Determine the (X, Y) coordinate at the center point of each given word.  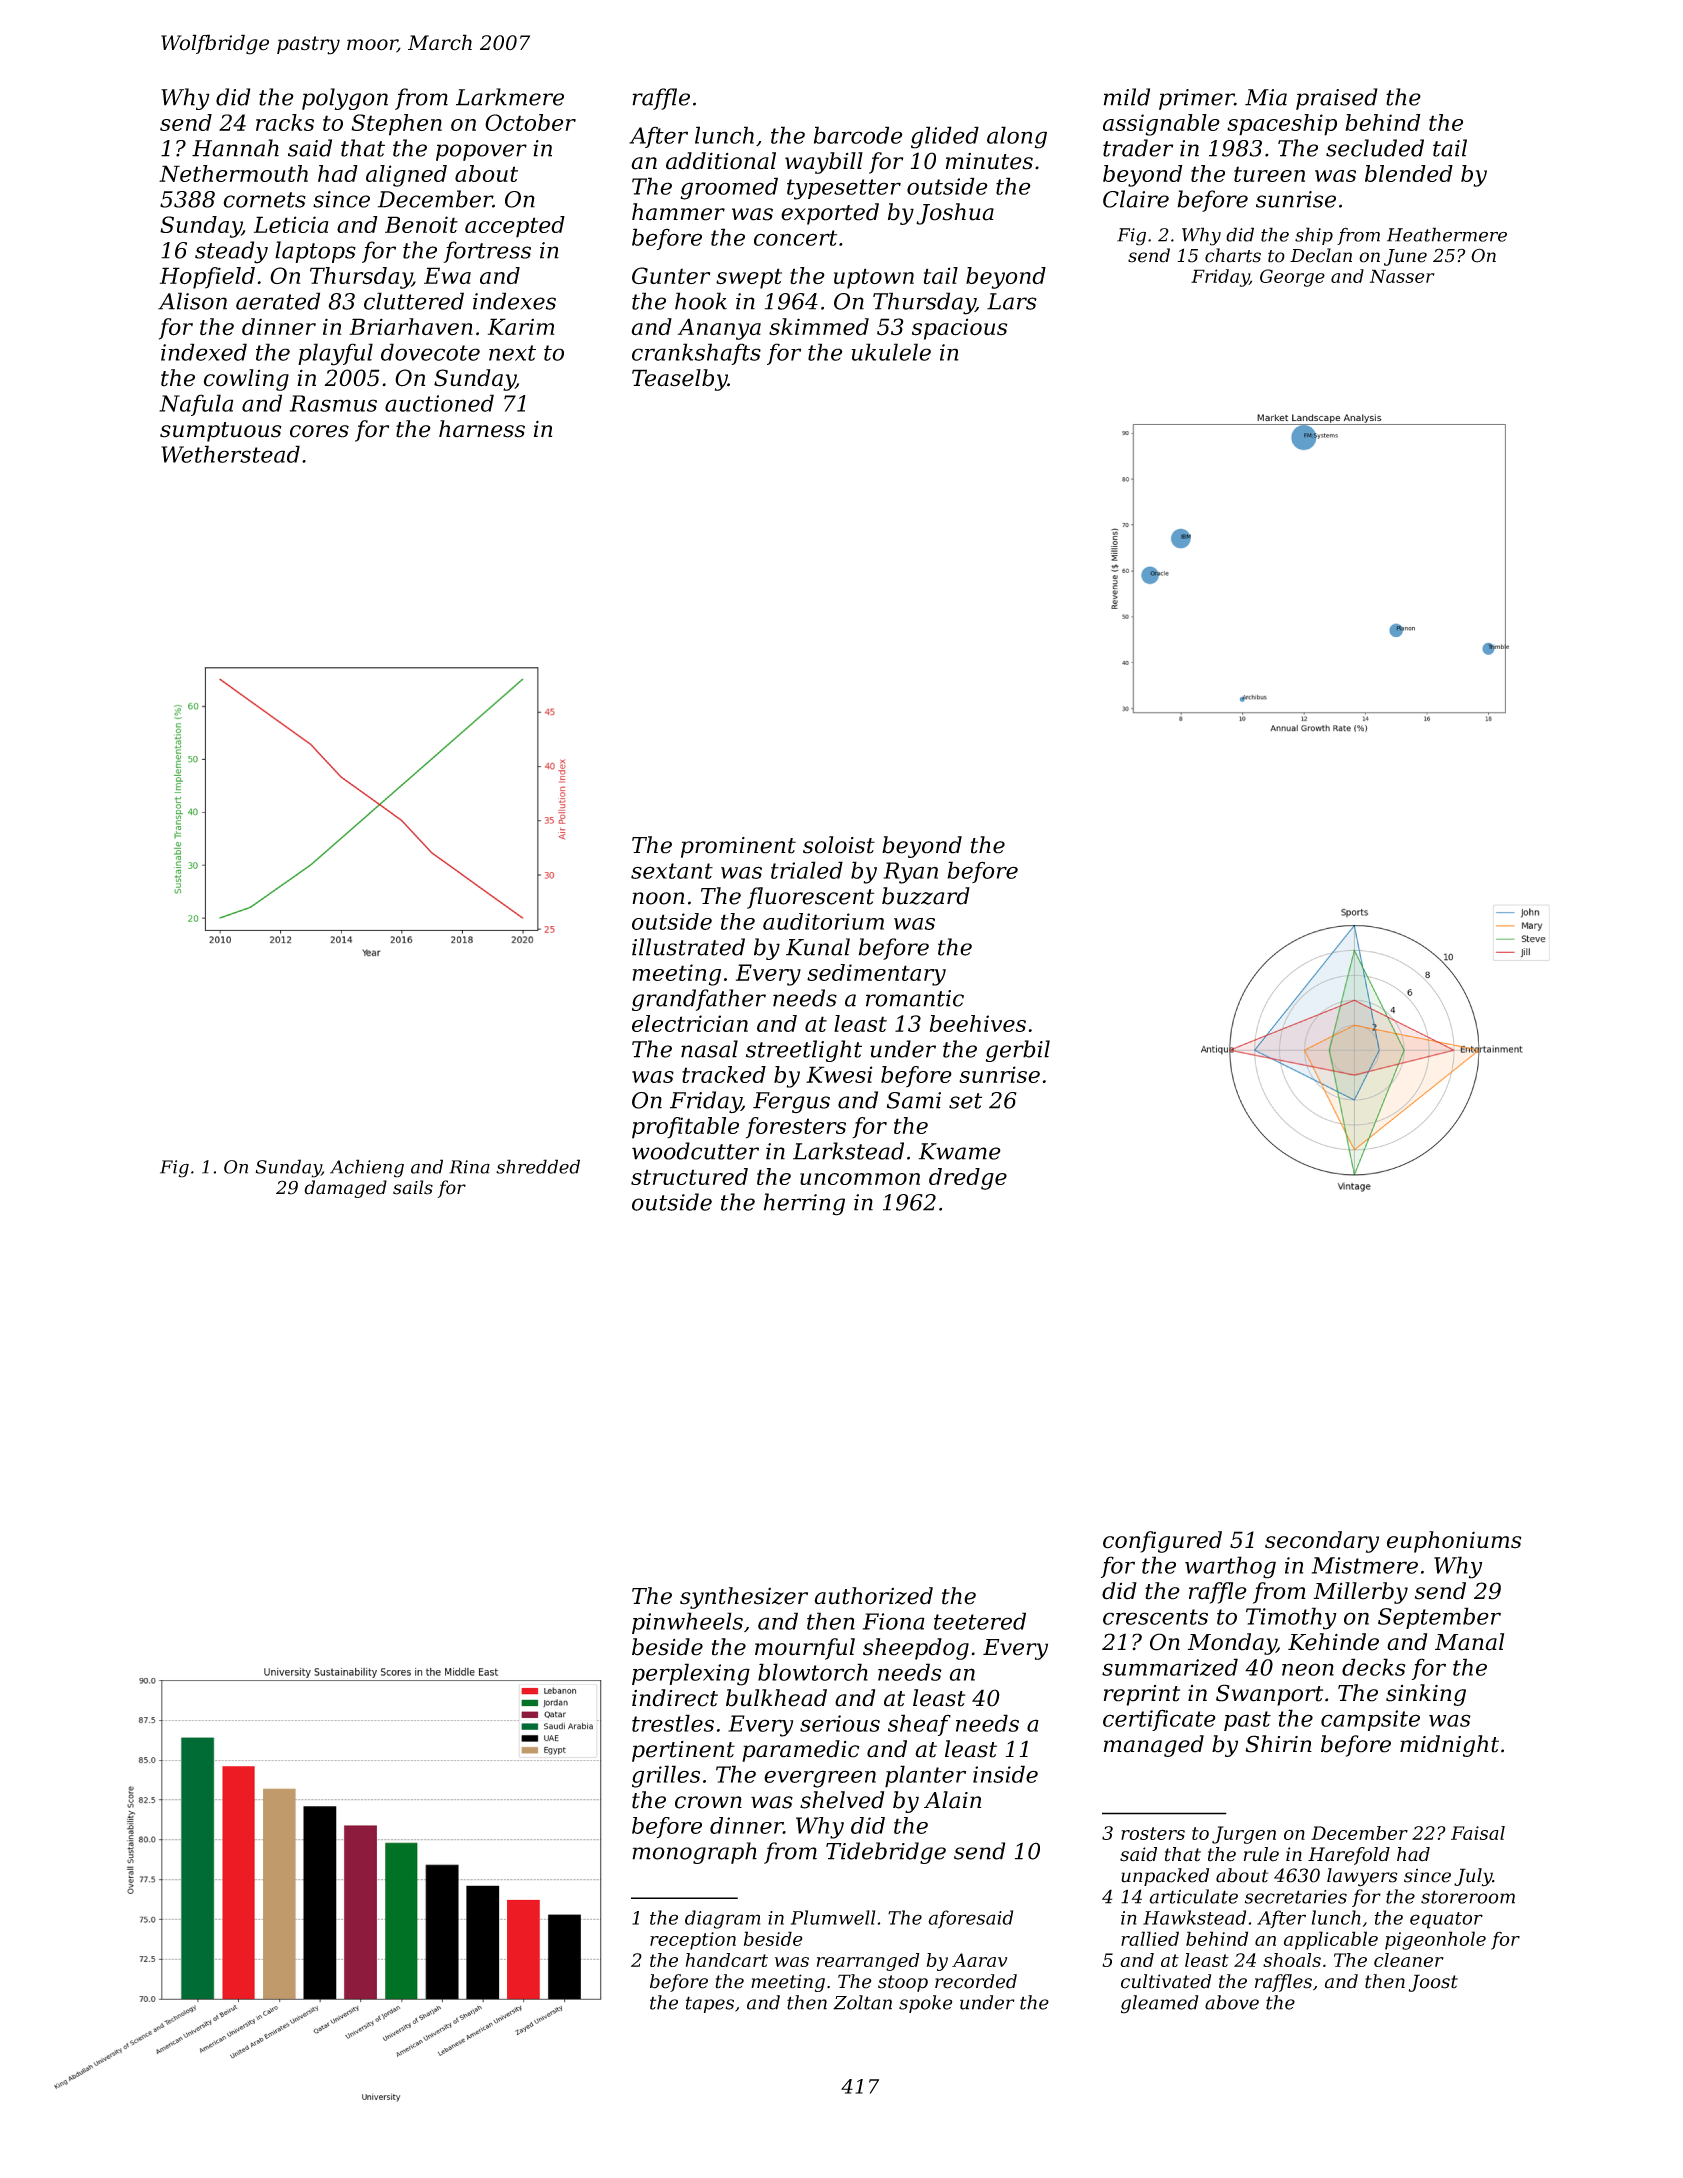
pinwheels (687, 1623)
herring (804, 1204)
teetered (980, 1621)
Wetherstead (230, 454)
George (1292, 278)
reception (693, 1941)
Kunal (818, 947)
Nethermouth (233, 173)
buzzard (926, 896)
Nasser (1402, 276)
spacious (960, 329)
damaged (345, 1189)
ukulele (891, 352)
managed (1154, 1746)
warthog (1230, 1567)
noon (658, 898)
